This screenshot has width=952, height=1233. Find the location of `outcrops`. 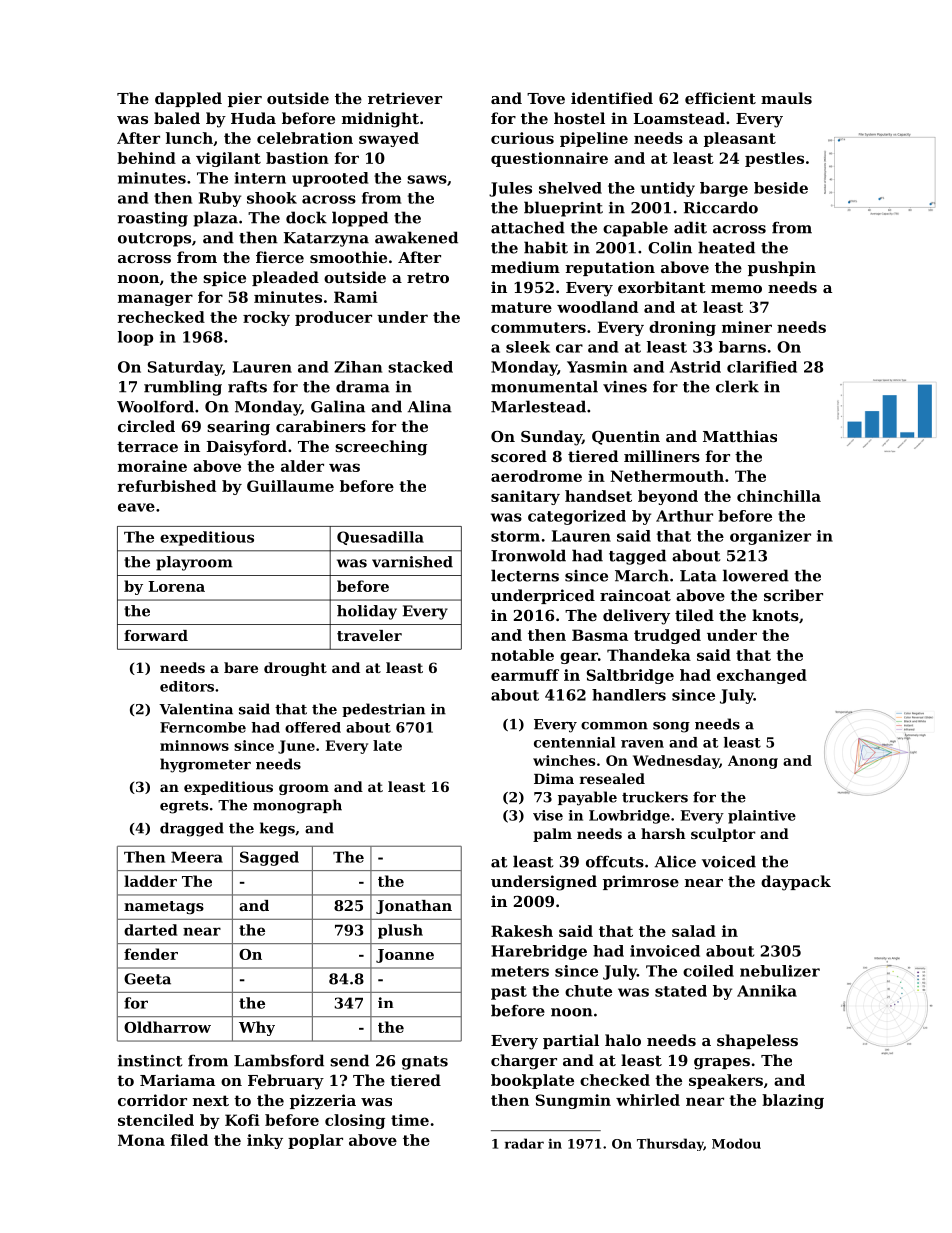

outcrops is located at coordinates (154, 240).
